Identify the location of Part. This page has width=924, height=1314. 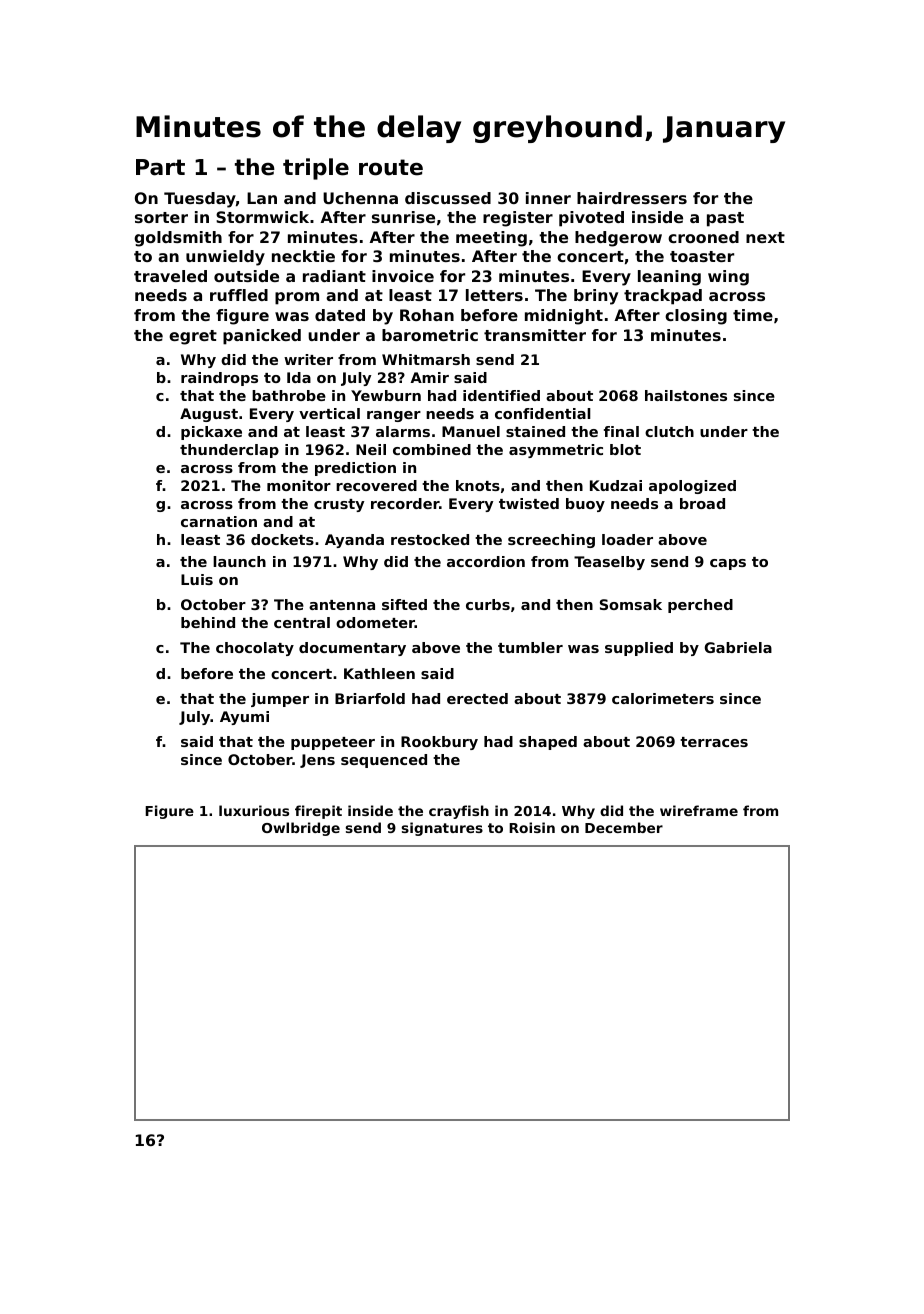
(160, 167).
